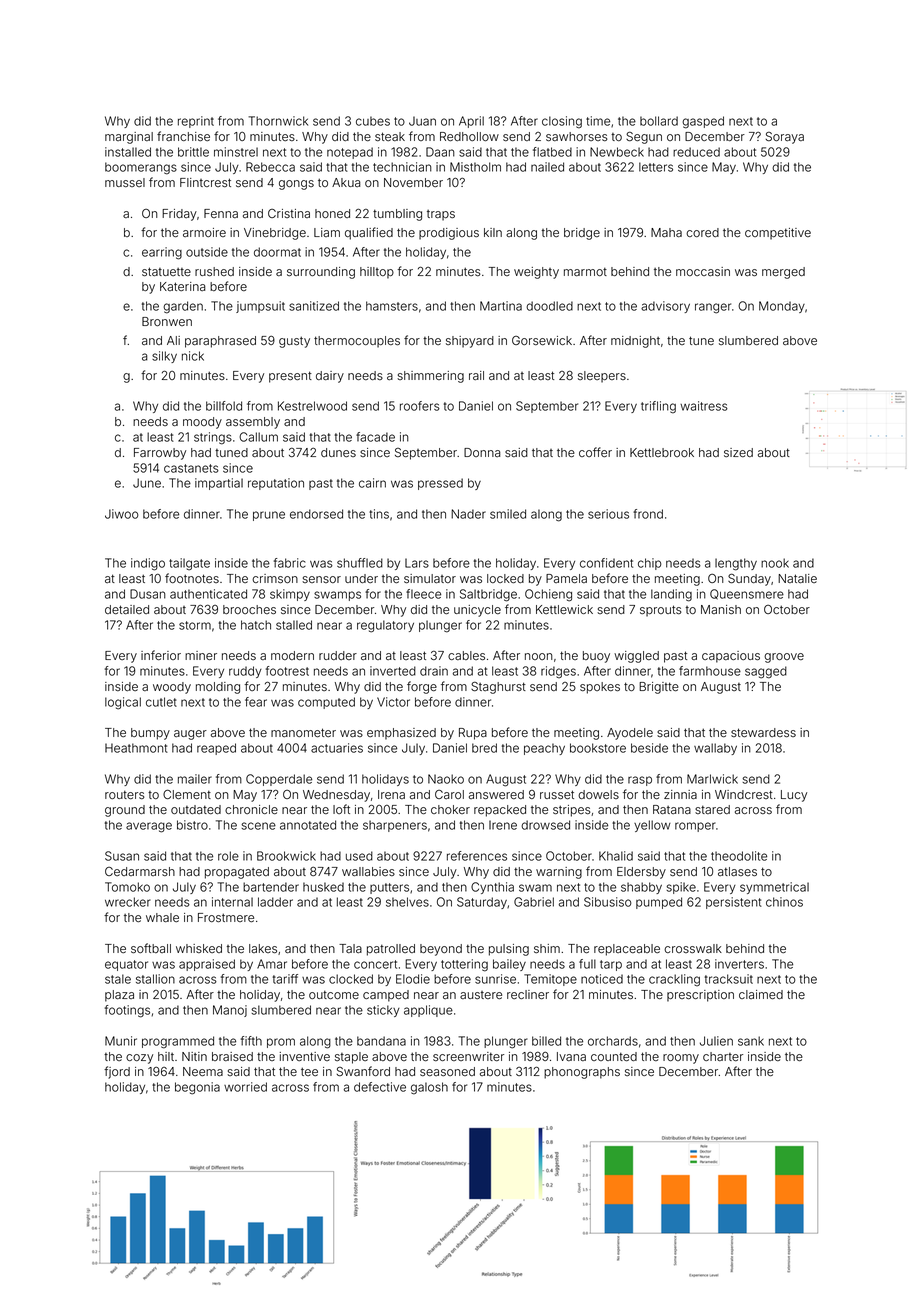 This screenshot has width=924, height=1308. I want to click on molding, so click(218, 688).
